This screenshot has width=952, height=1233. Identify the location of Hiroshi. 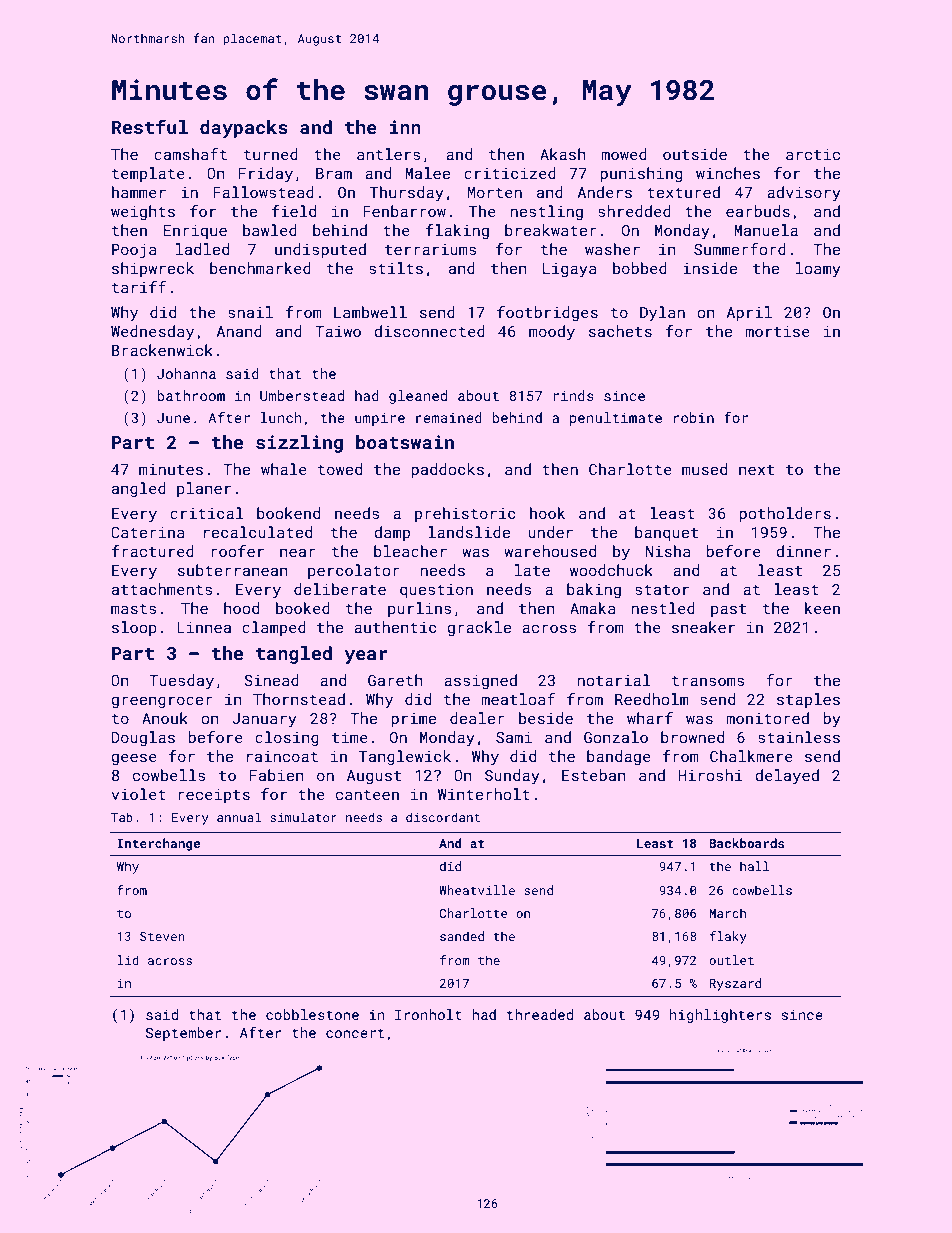
(711, 775).
